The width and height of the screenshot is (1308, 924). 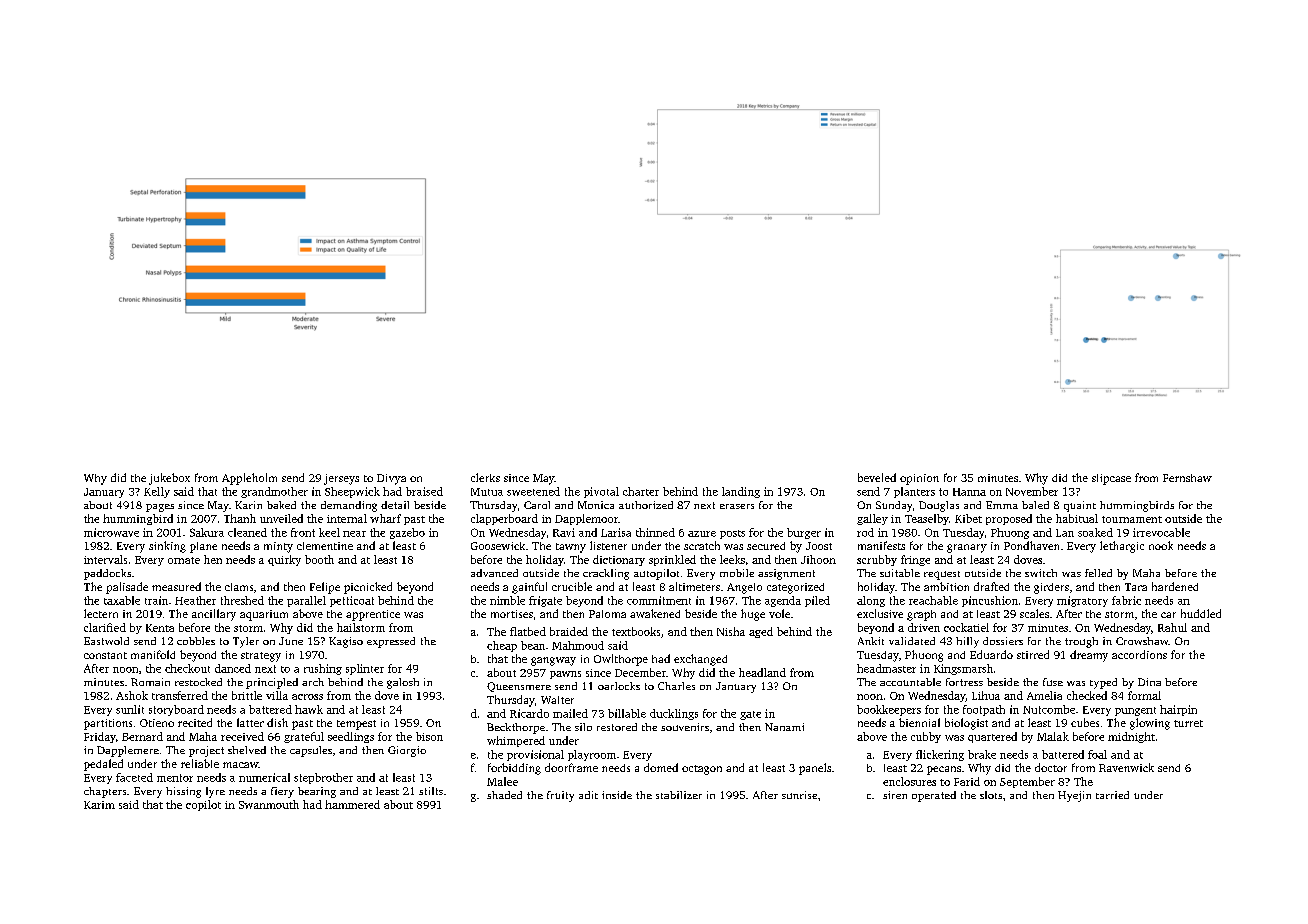 What do you see at coordinates (744, 588) in the screenshot?
I see `Angelo` at bounding box center [744, 588].
